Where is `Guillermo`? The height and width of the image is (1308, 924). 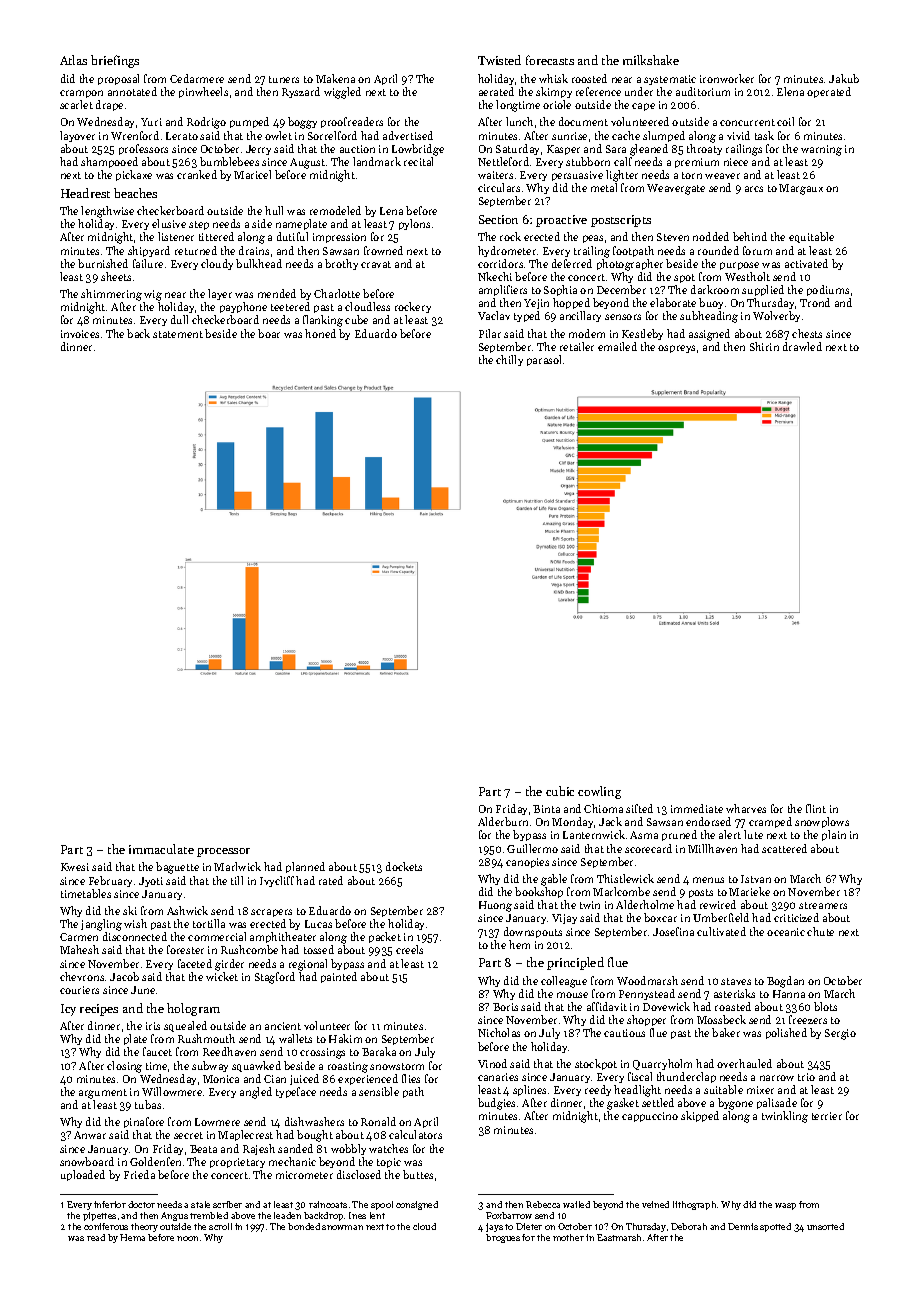 Guillermo is located at coordinates (532, 848).
